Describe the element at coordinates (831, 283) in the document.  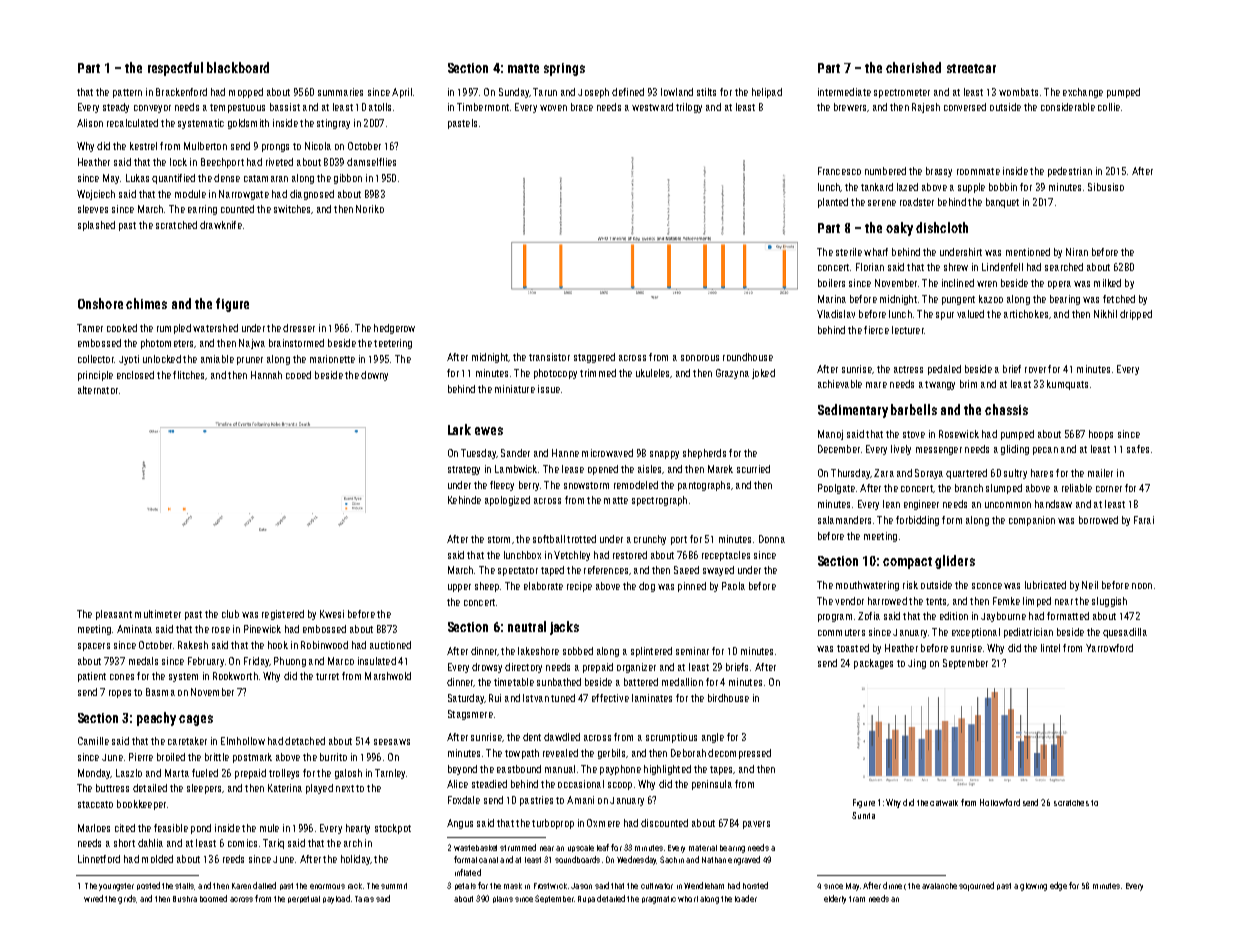
I see `boilers` at that location.
